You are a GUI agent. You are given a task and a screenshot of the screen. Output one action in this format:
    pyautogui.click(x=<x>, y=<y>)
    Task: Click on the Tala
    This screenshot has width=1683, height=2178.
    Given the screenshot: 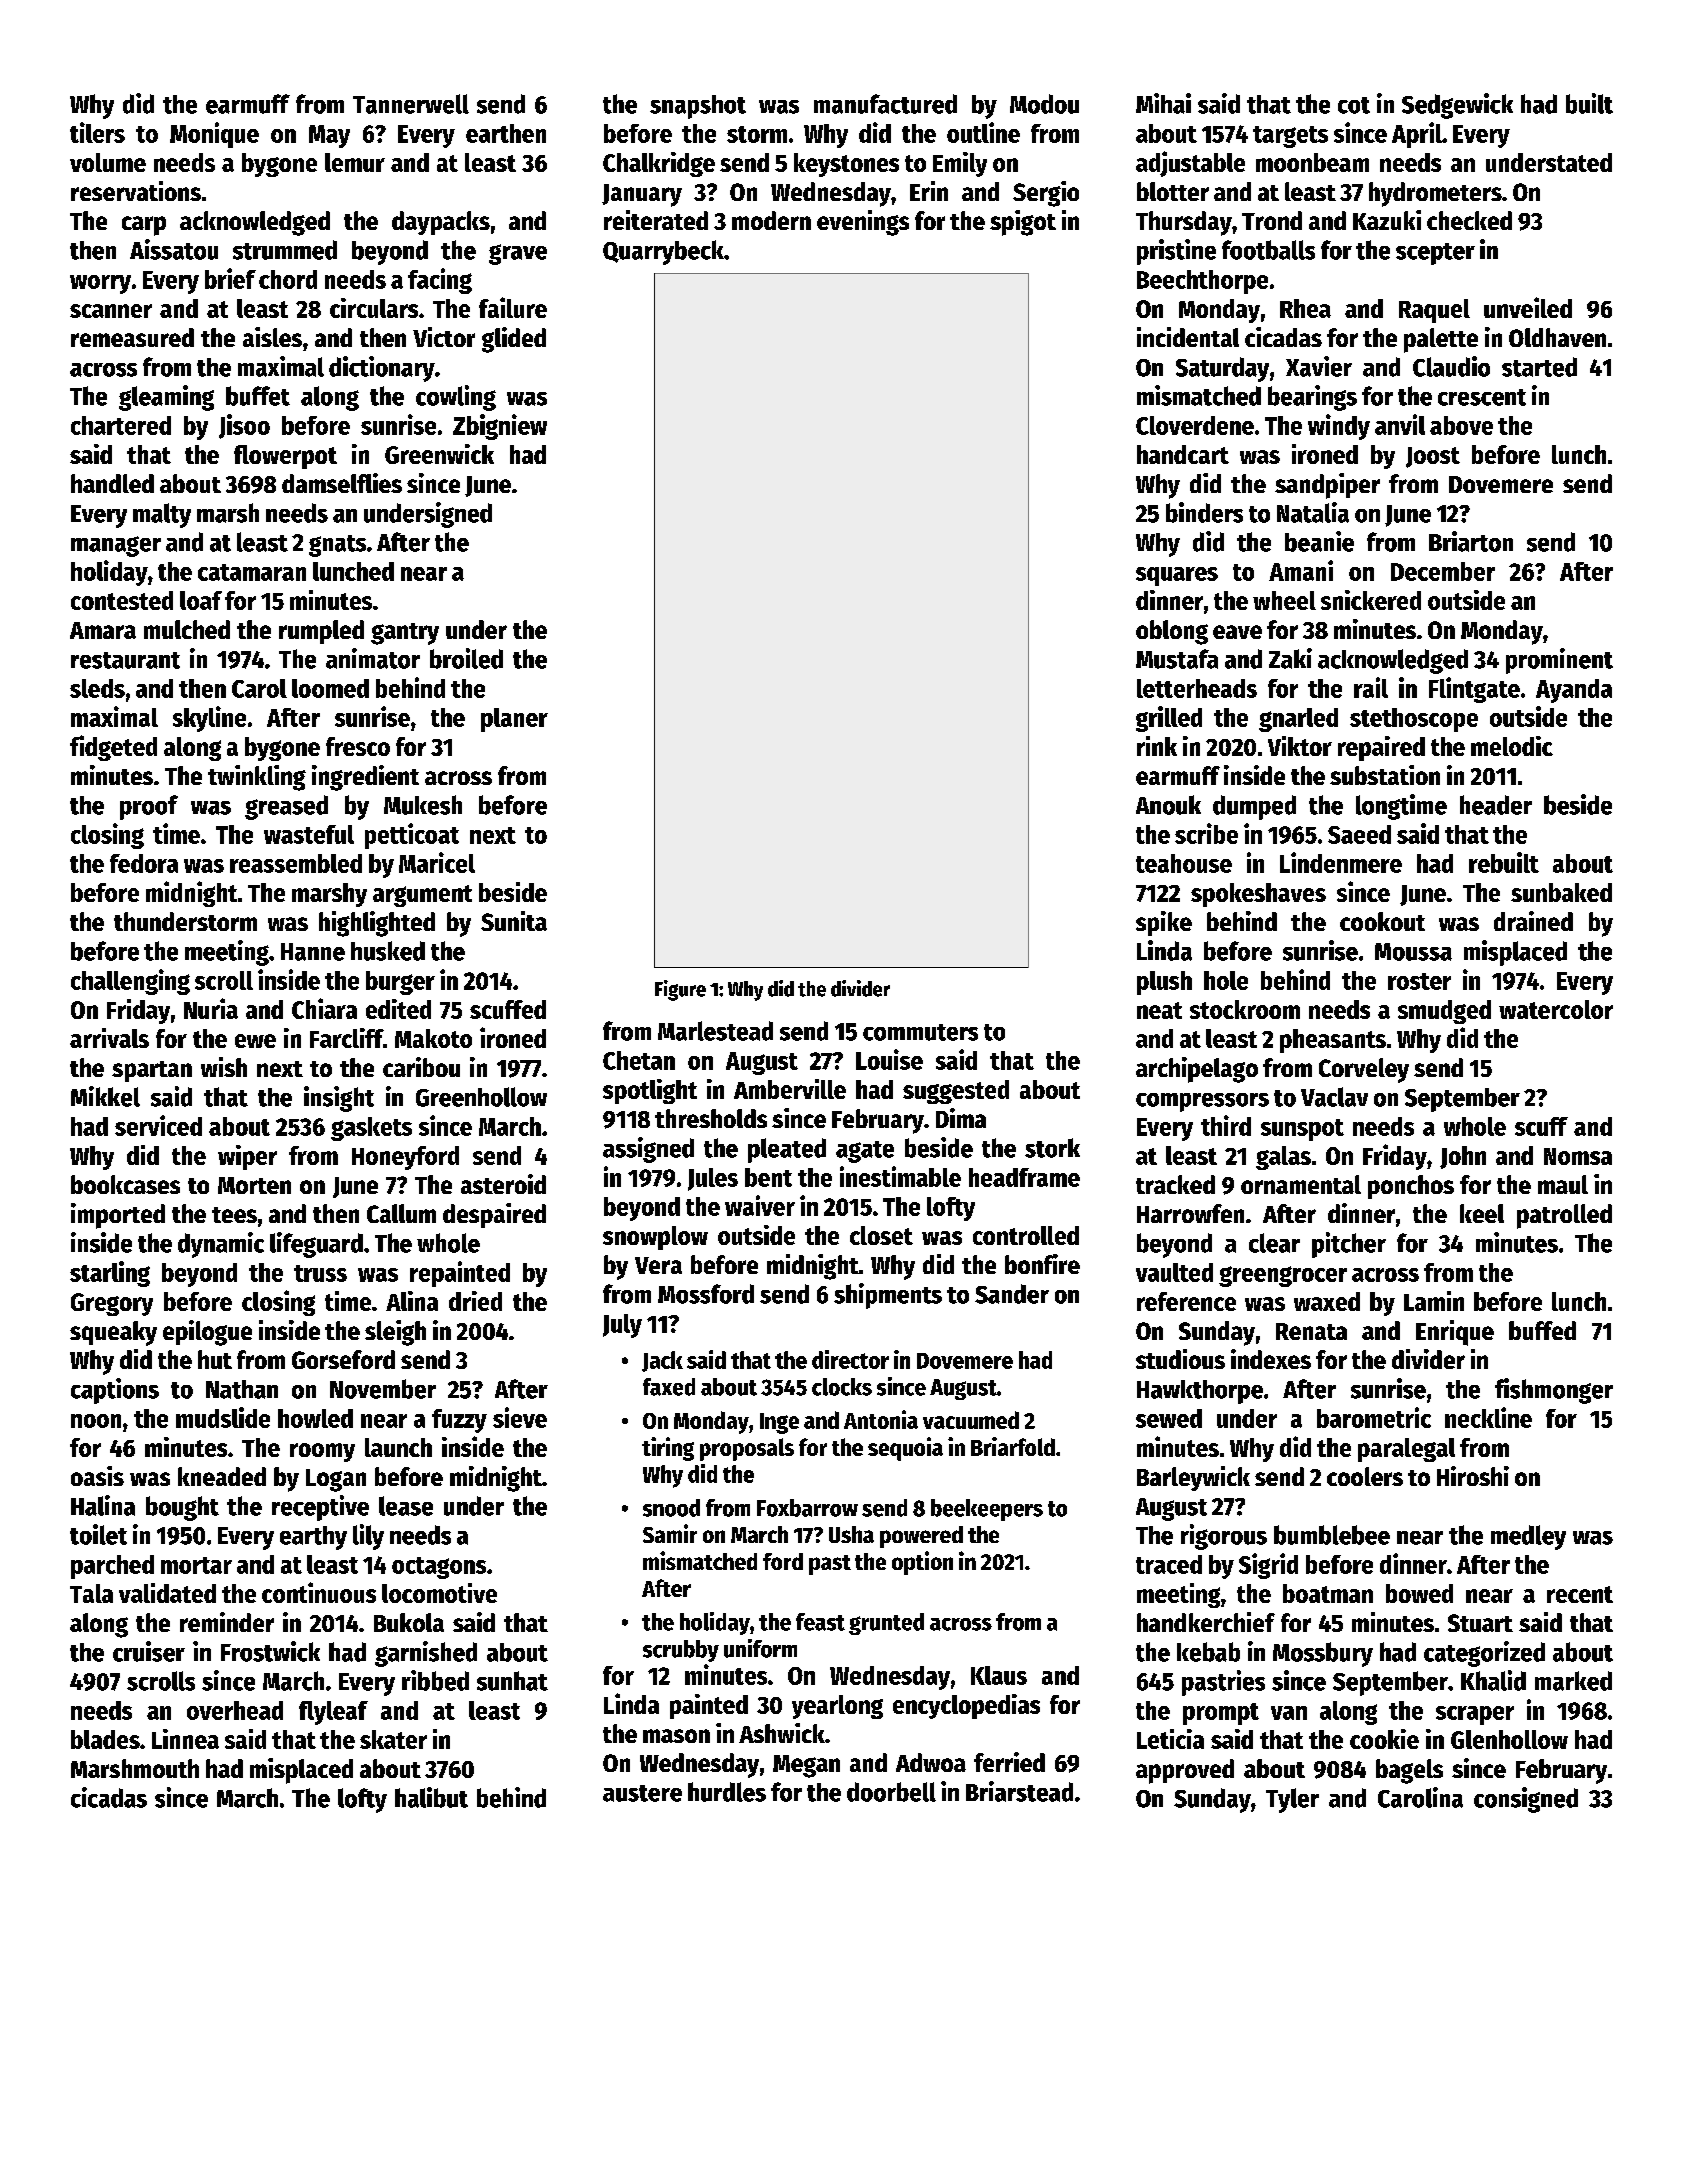 What is the action you would take?
    pyautogui.click(x=91, y=1593)
